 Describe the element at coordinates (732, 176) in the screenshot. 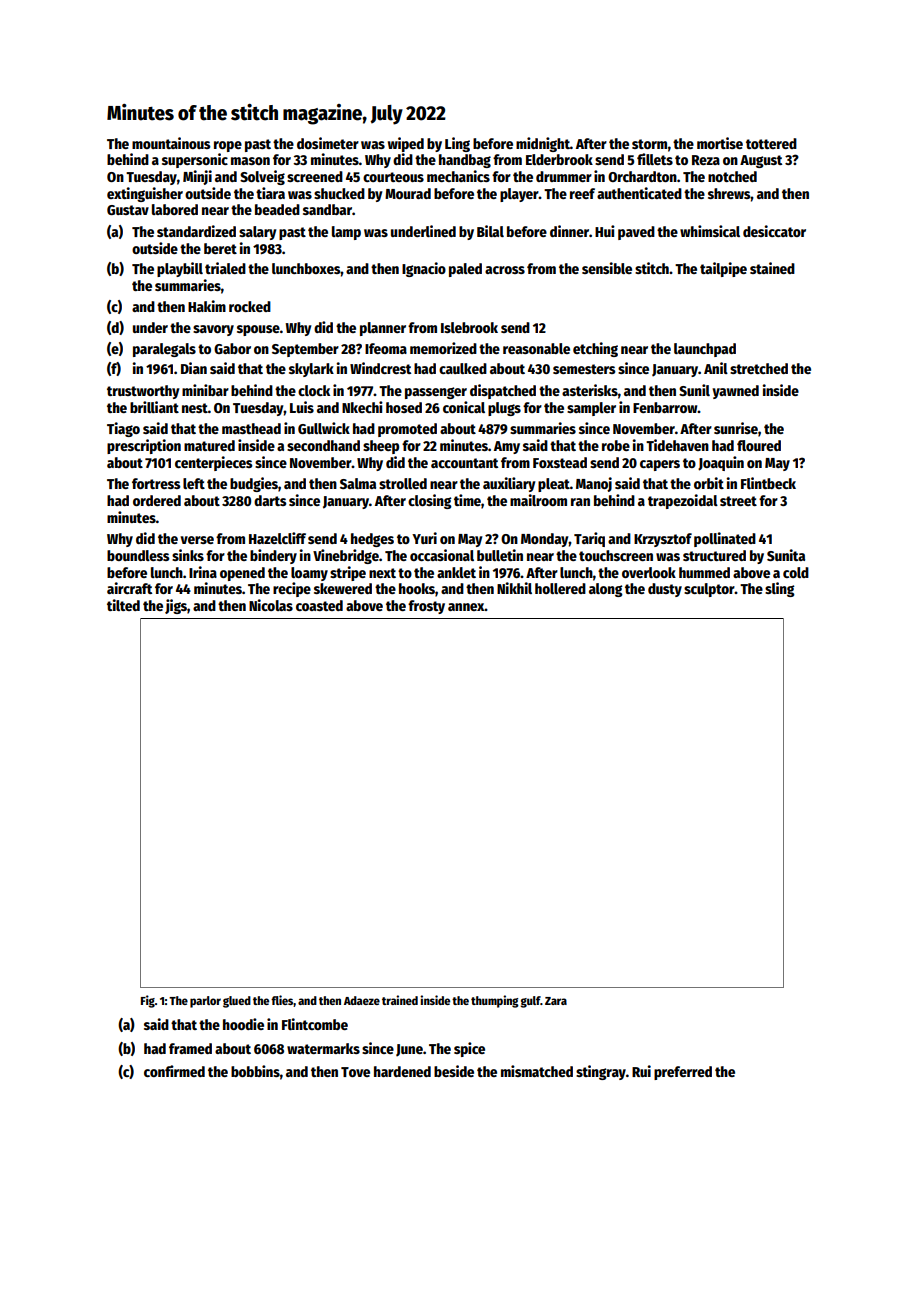

I see `notched` at that location.
